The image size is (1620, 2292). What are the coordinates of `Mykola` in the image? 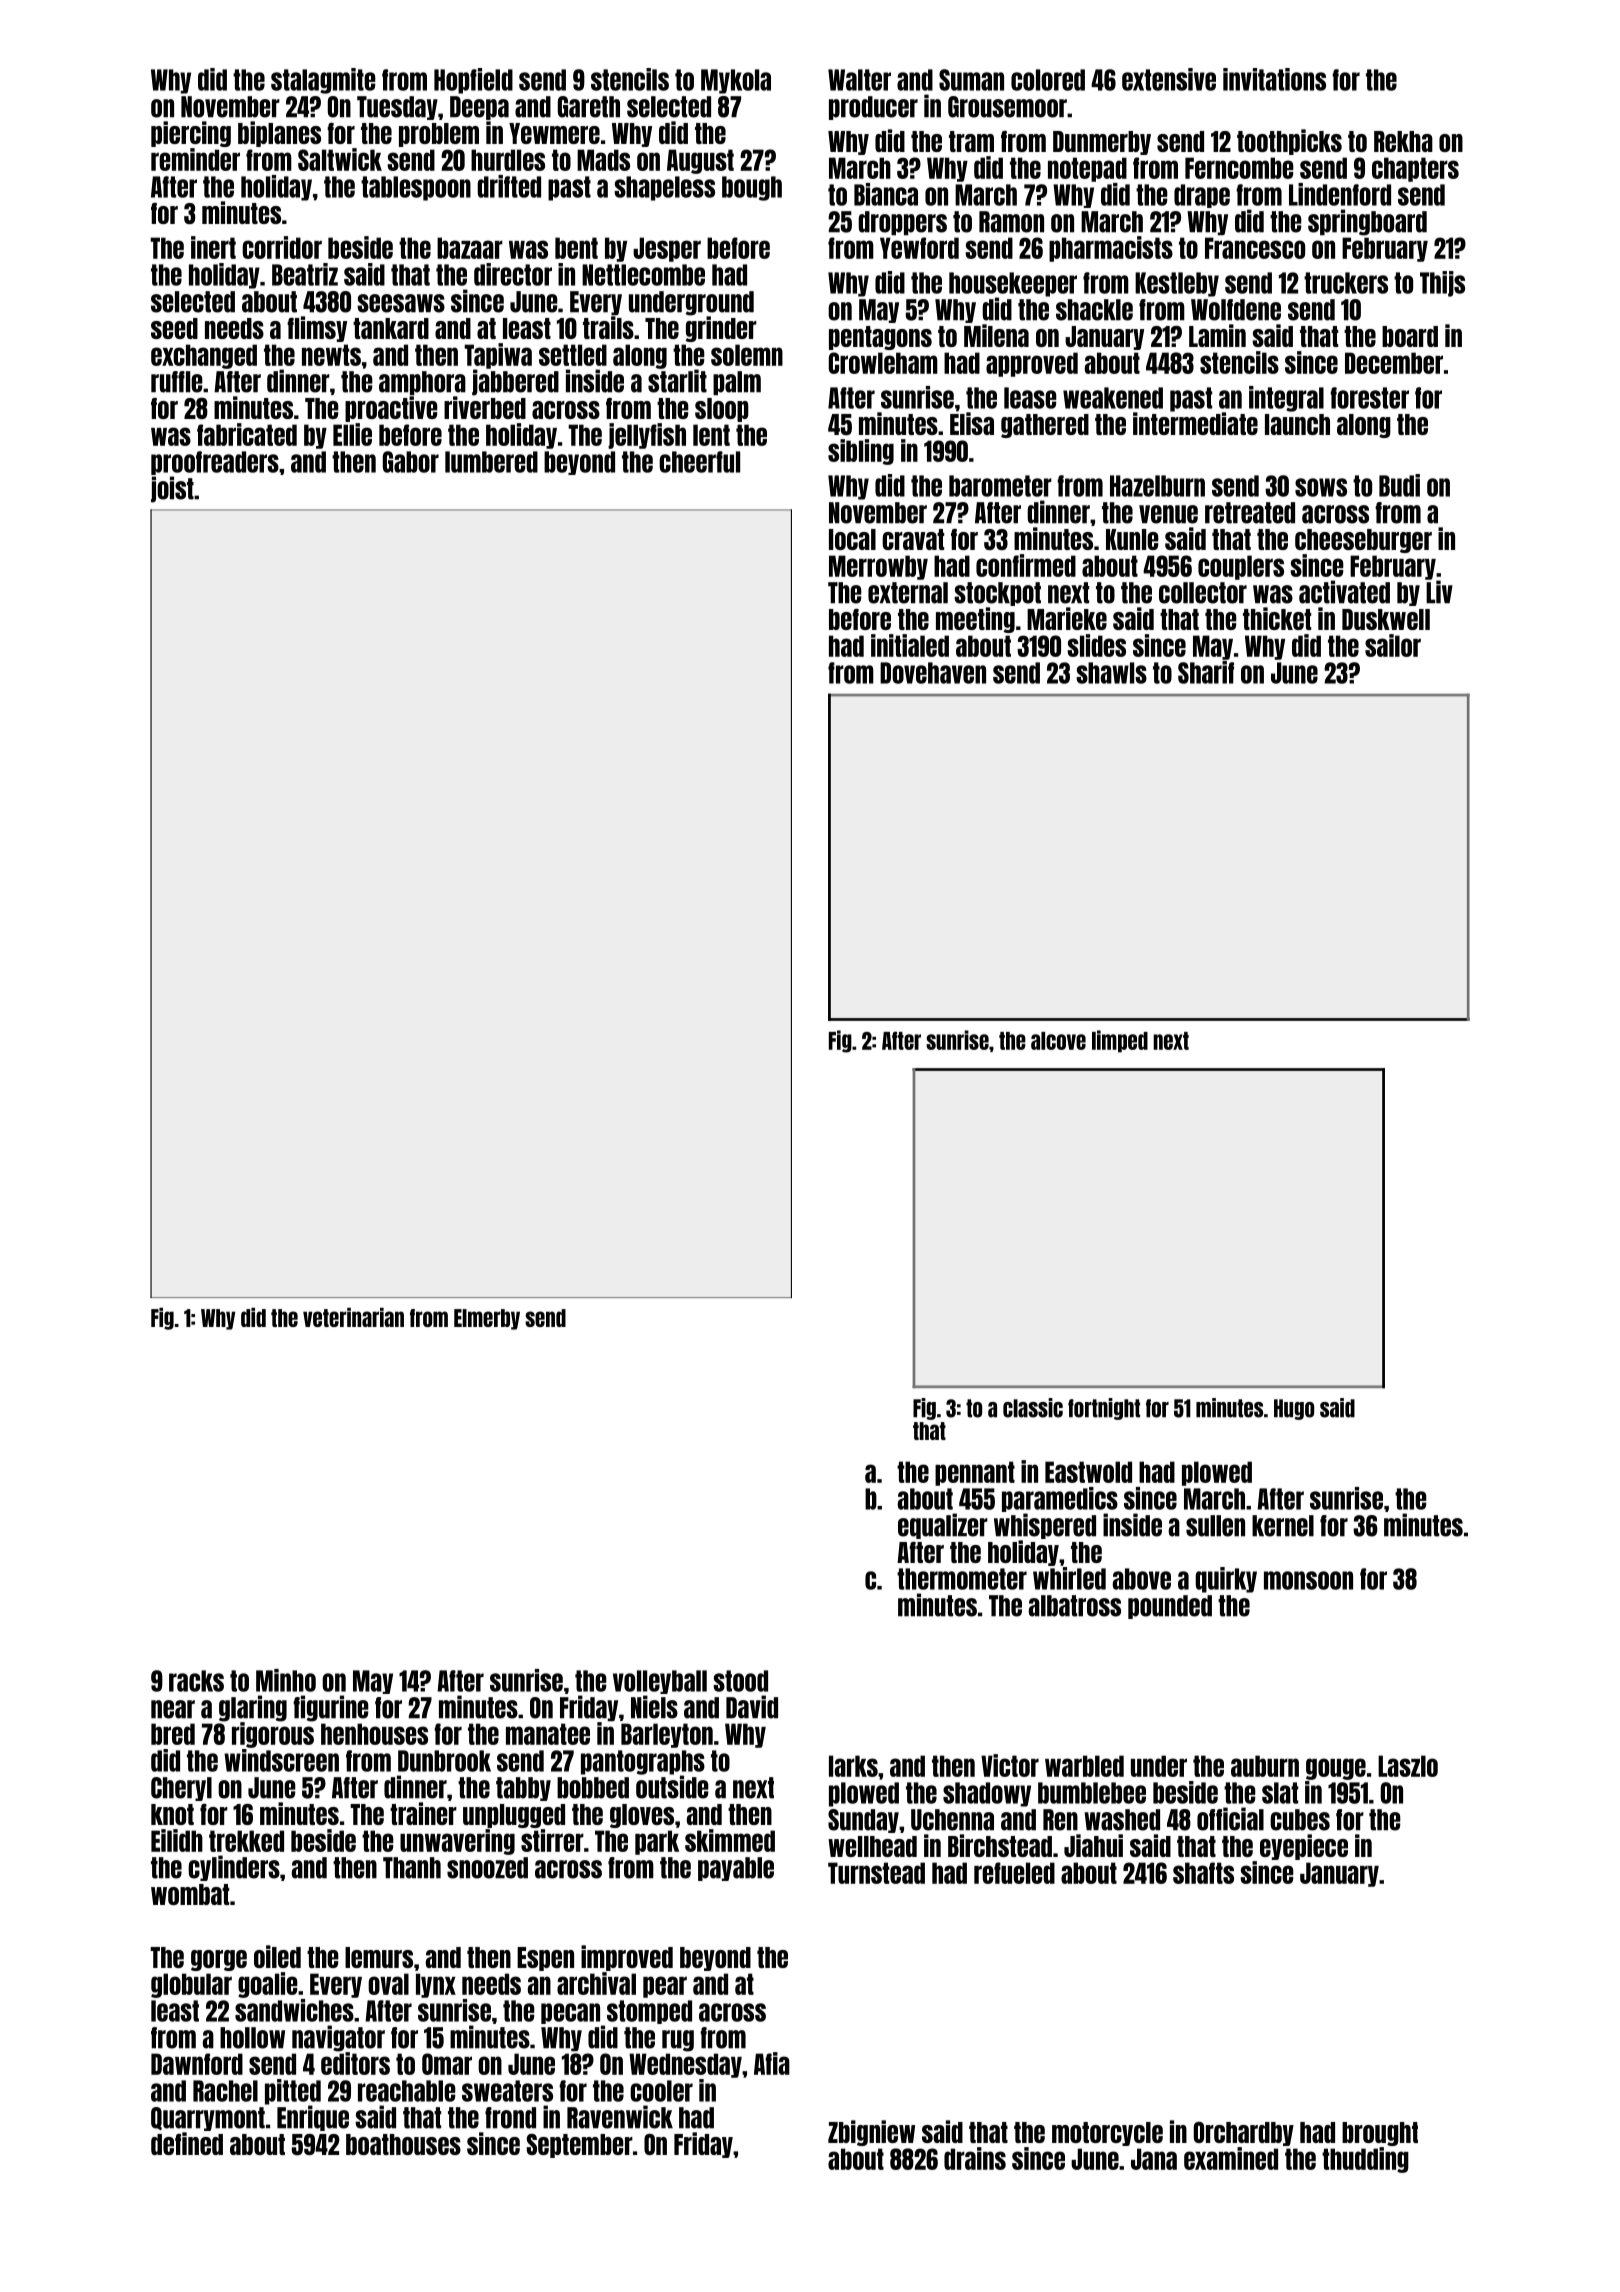 It's located at (736, 81).
